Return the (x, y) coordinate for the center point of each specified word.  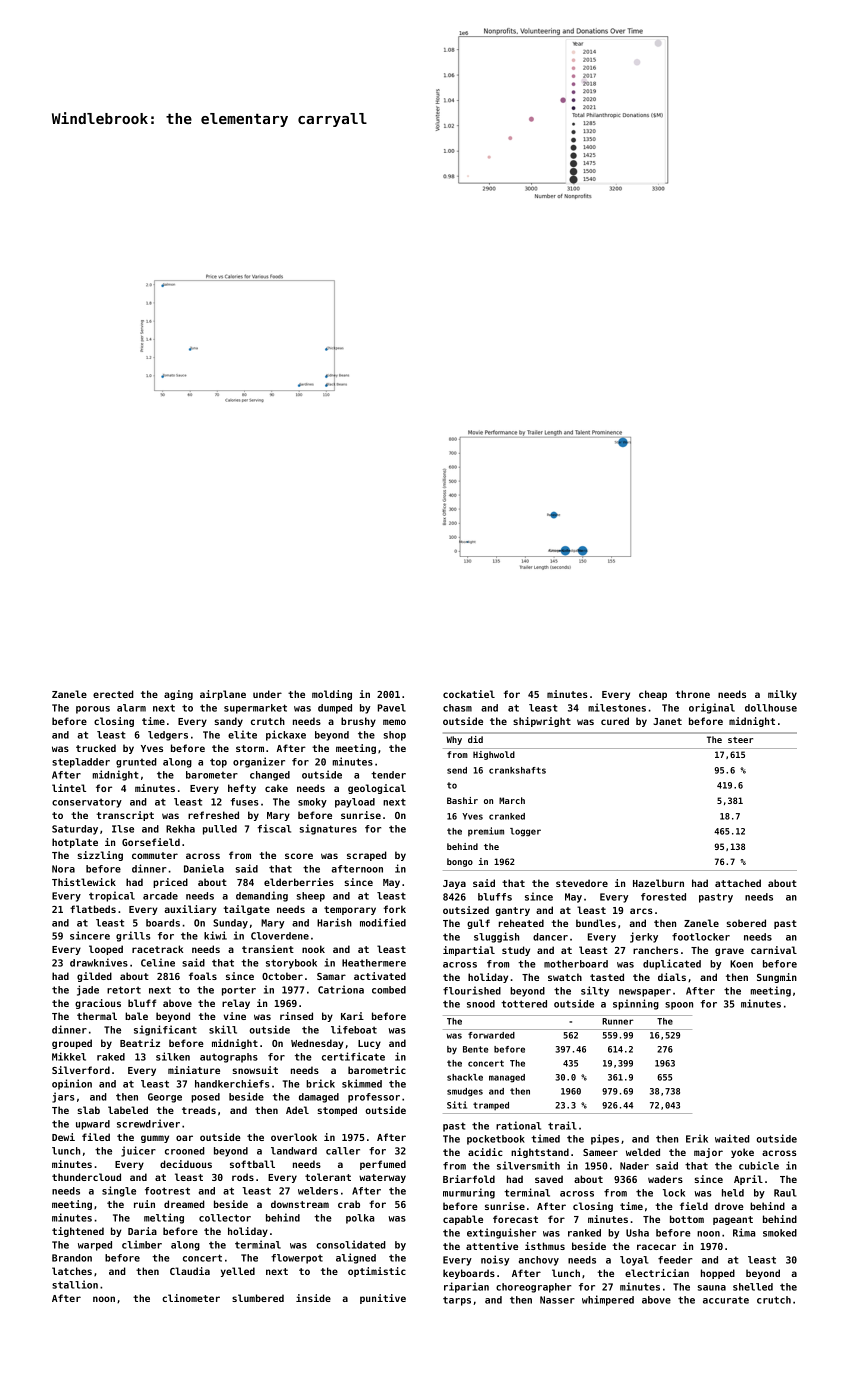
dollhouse (771, 708)
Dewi (63, 1137)
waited (732, 1138)
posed (205, 1098)
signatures (328, 829)
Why (454, 740)
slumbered (258, 1298)
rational (518, 1125)
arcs (641, 911)
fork (395, 909)
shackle (465, 1077)
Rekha (180, 829)
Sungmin (777, 978)
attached (738, 883)
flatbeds (93, 909)
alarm (131, 708)
